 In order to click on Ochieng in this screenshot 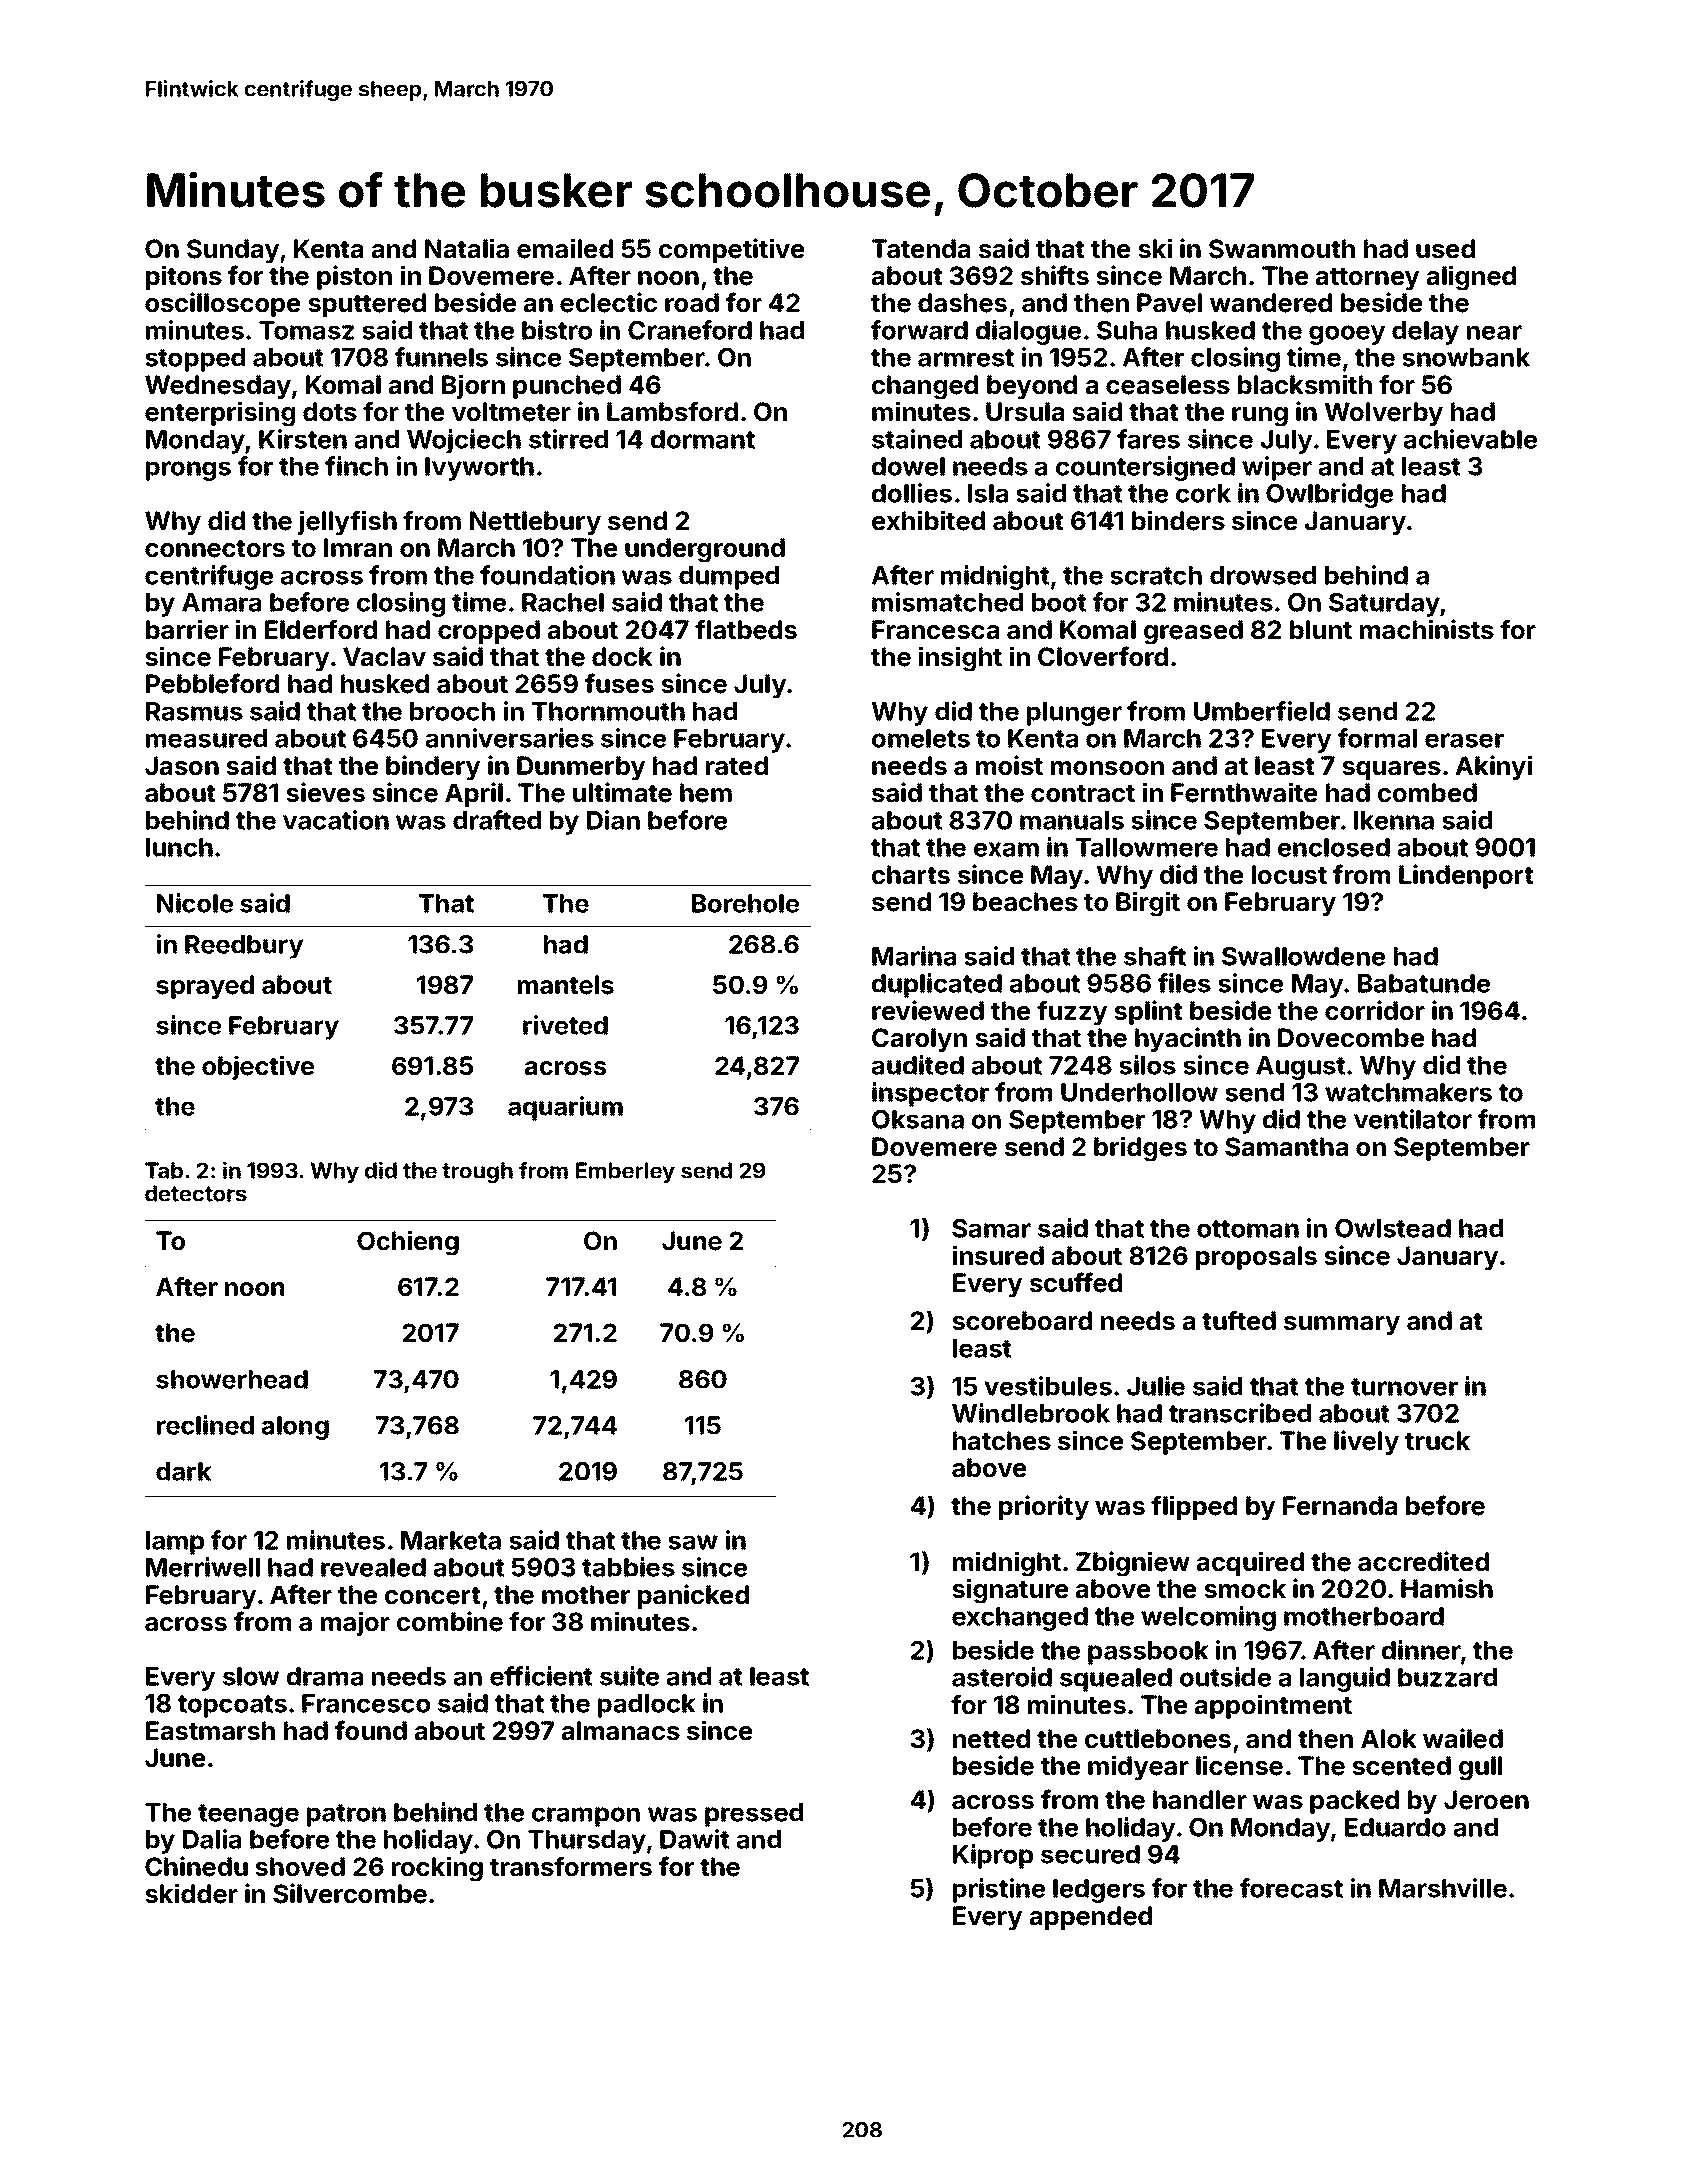, I will do `click(408, 1243)`.
